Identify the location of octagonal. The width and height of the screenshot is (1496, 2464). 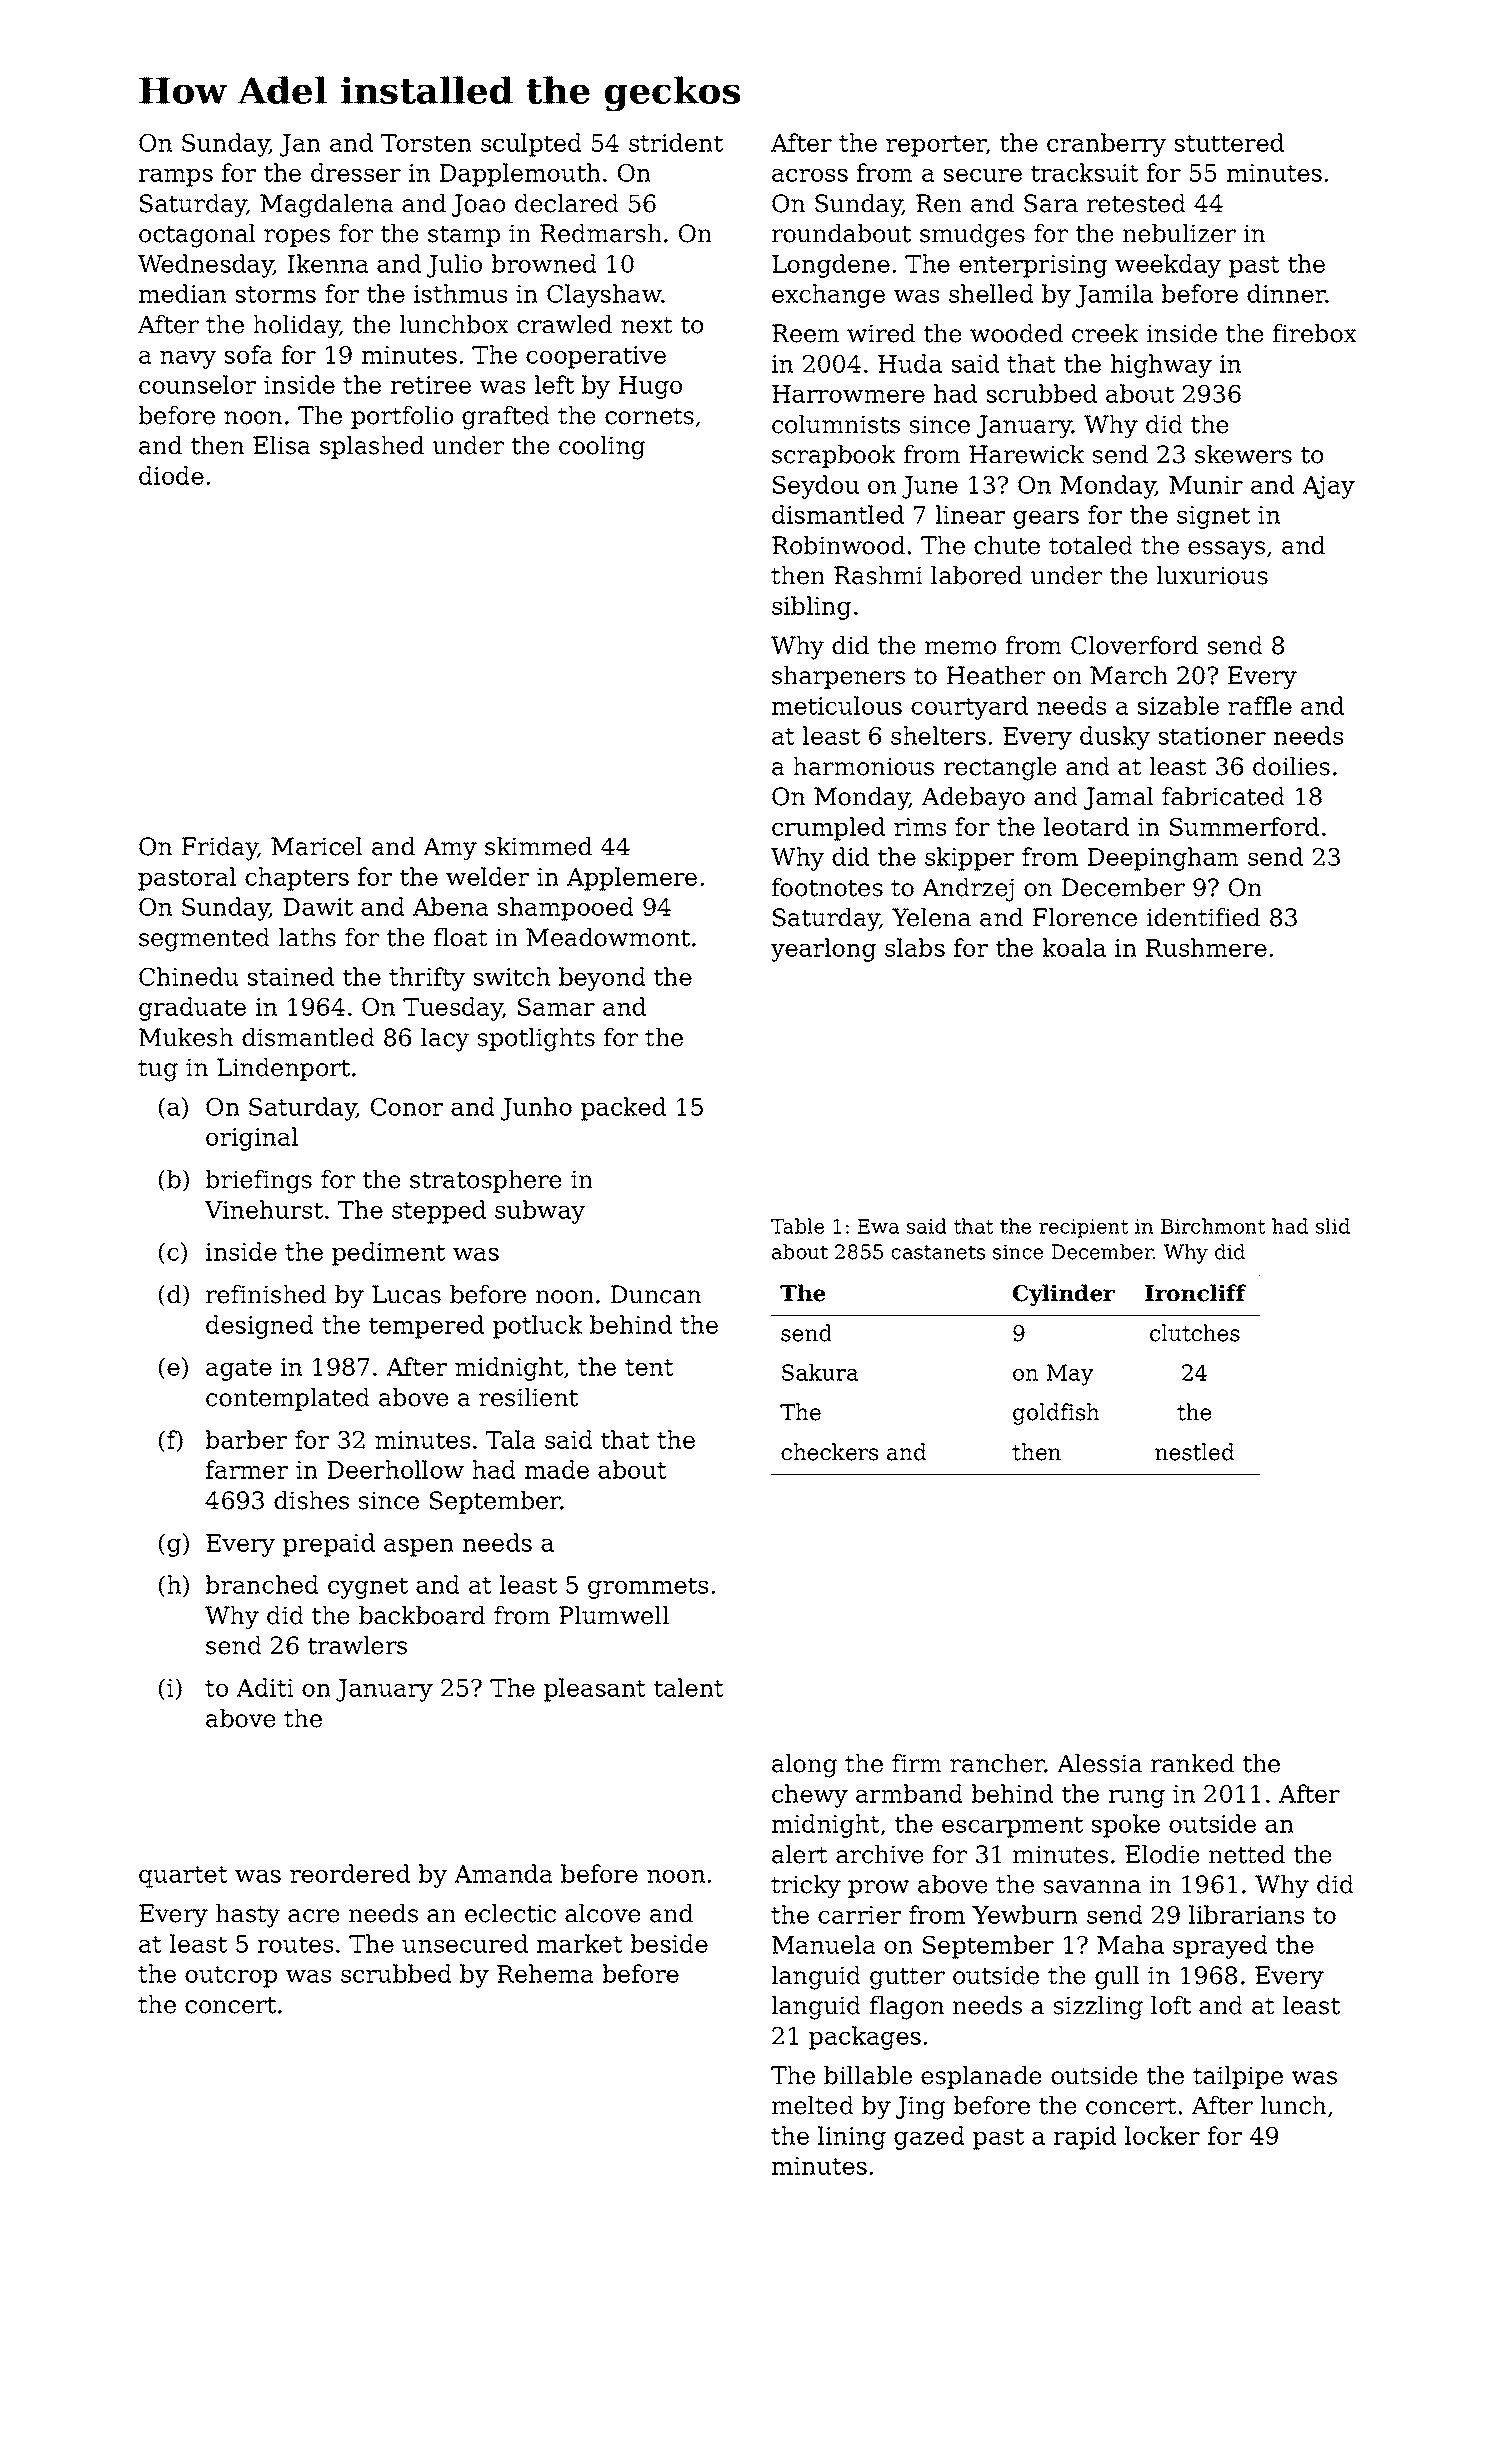
(197, 236).
